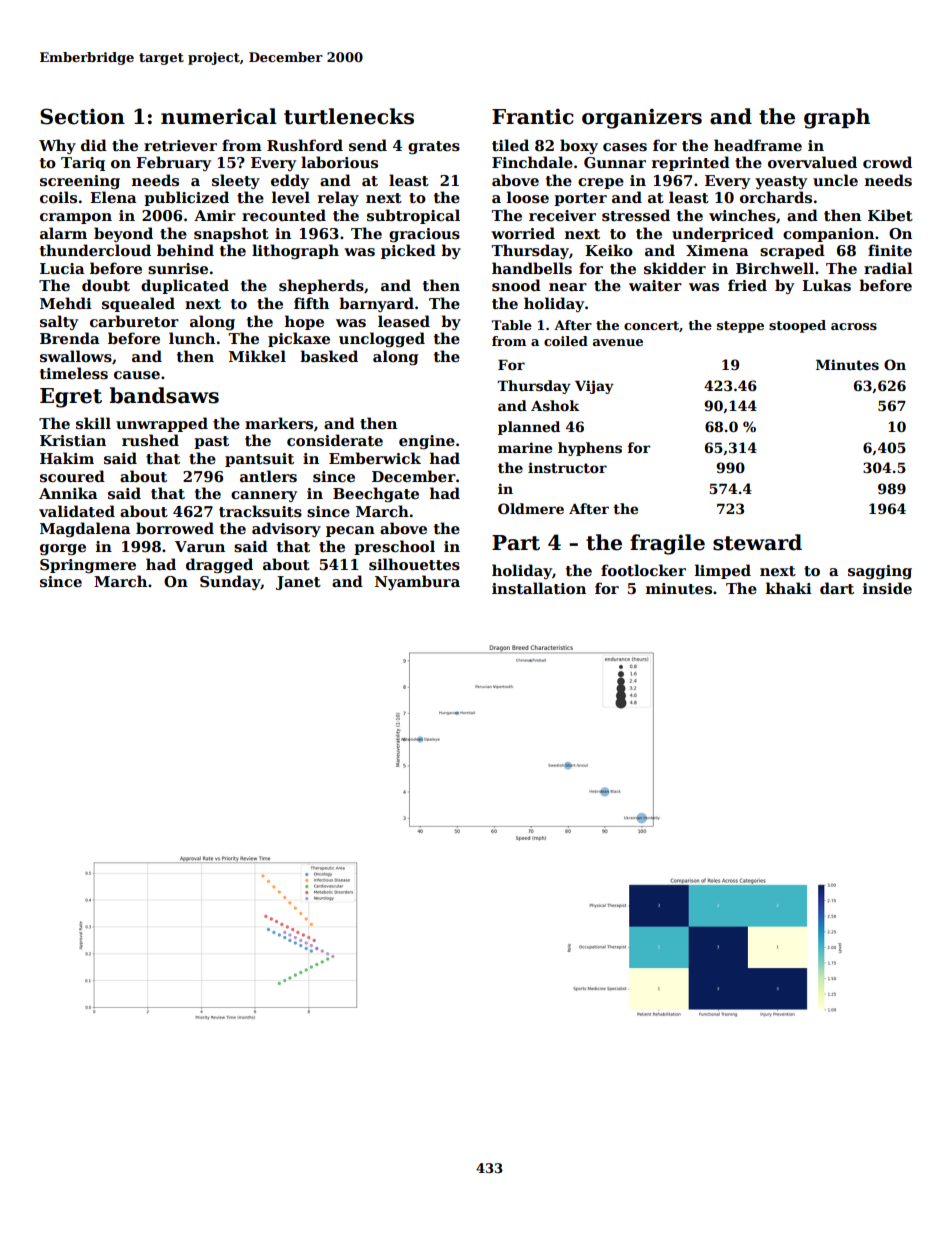 The width and height of the screenshot is (952, 1233). Describe the element at coordinates (532, 162) in the screenshot. I see `Finchdale` at that location.
